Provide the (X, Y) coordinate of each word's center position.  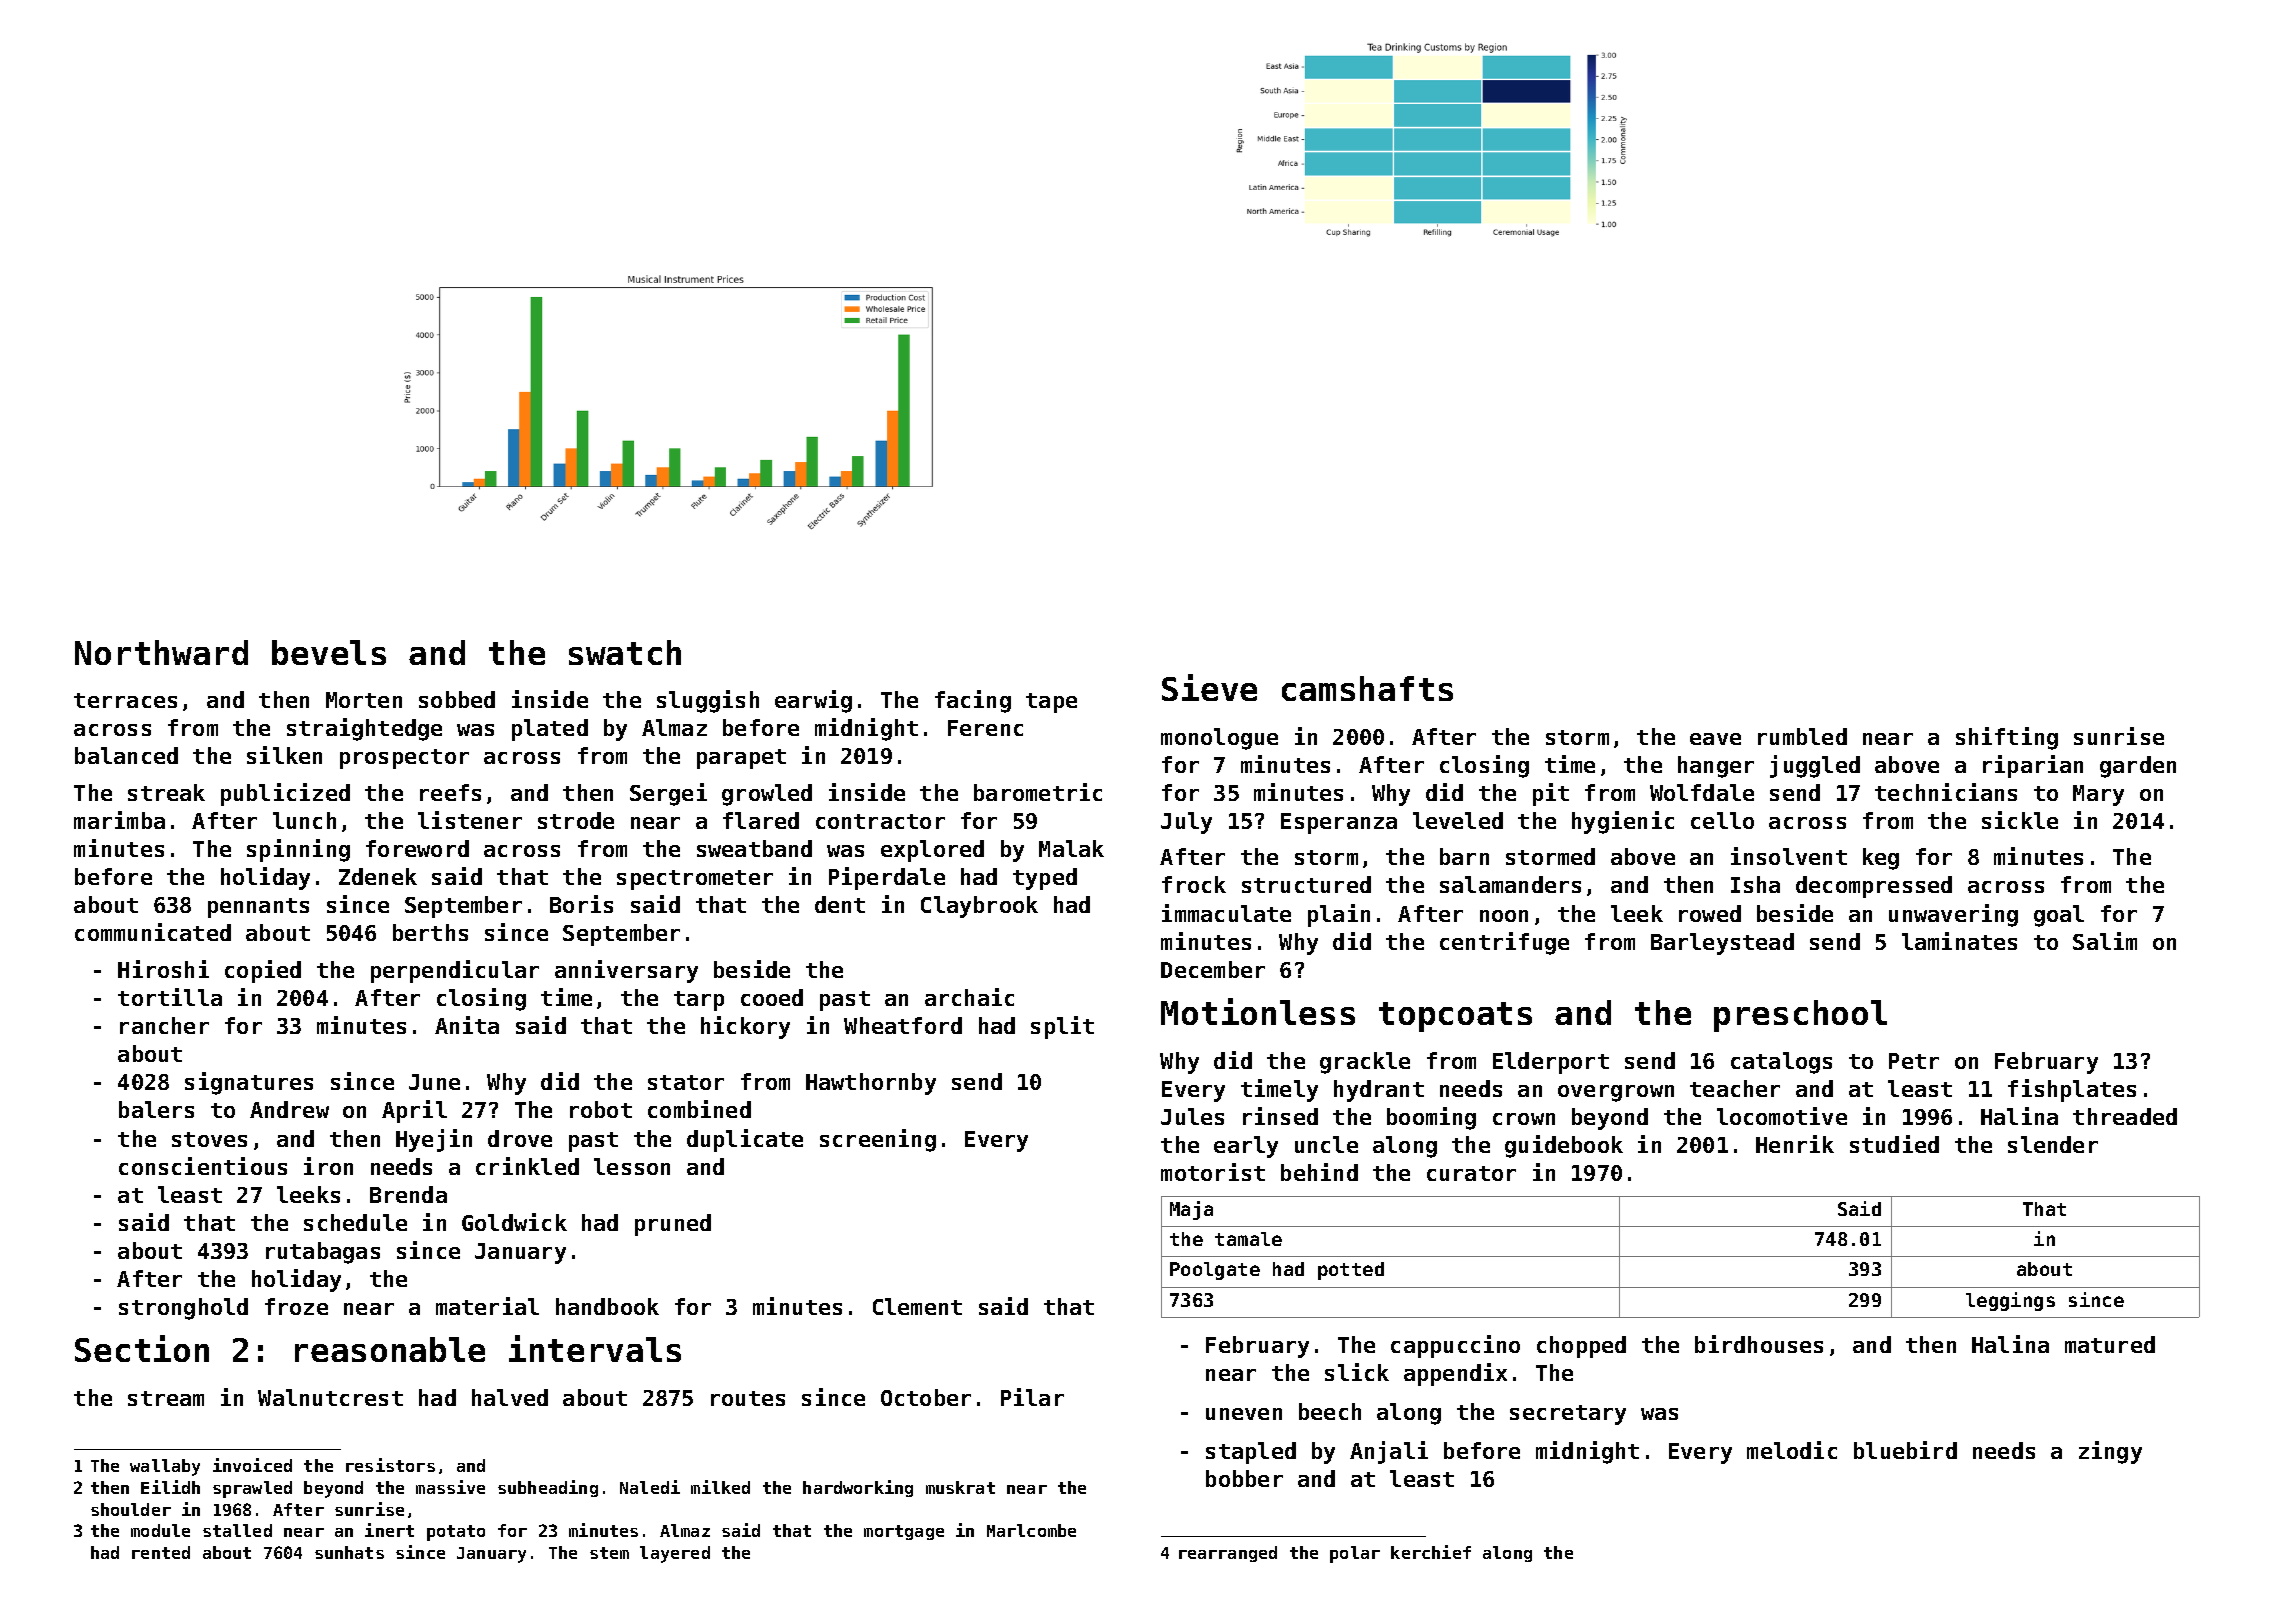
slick (1357, 1372)
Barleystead (1722, 944)
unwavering (1953, 915)
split (1062, 1027)
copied (263, 971)
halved (510, 1397)
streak (166, 792)
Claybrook (979, 907)
